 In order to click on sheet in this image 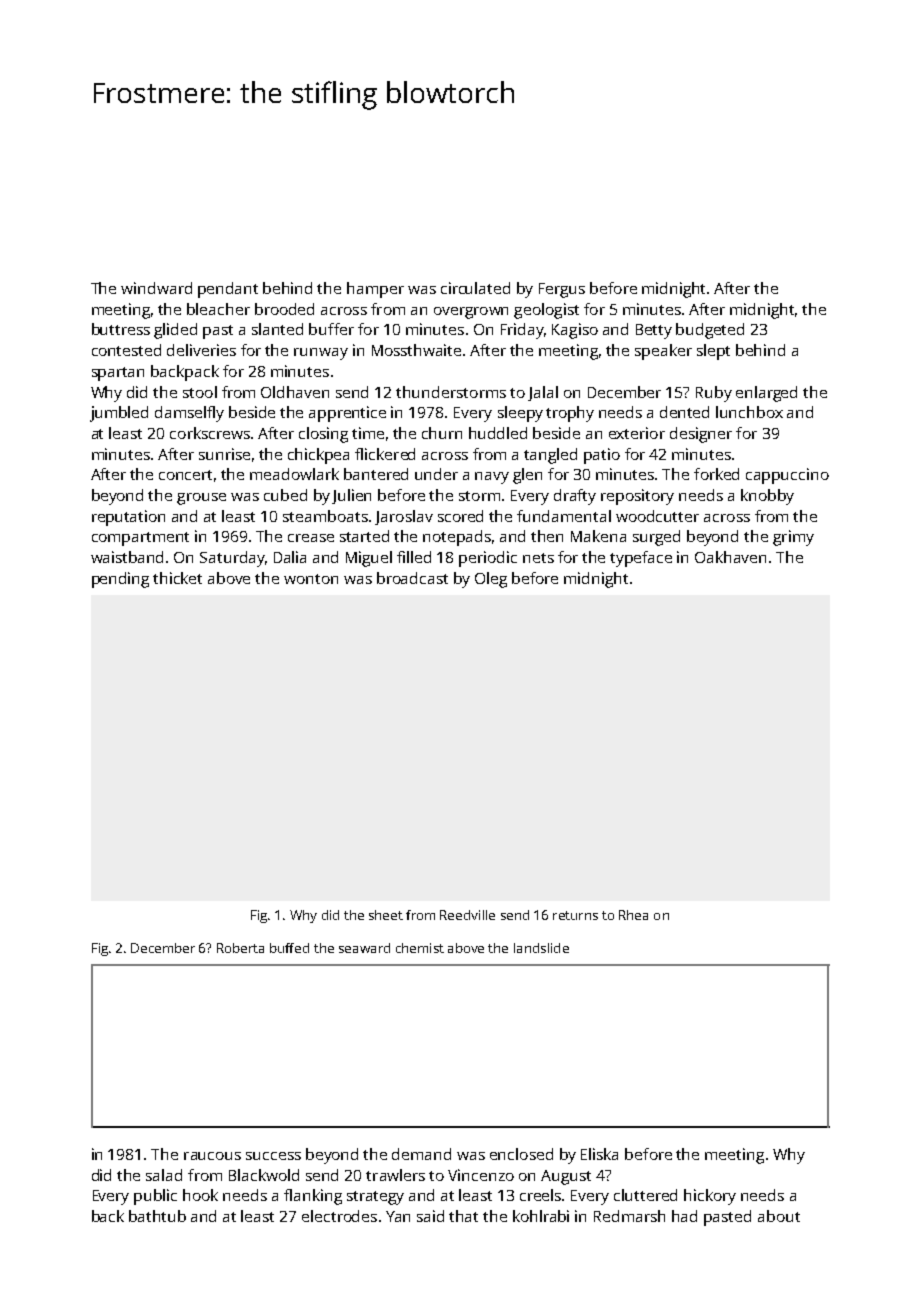, I will do `click(386, 915)`.
